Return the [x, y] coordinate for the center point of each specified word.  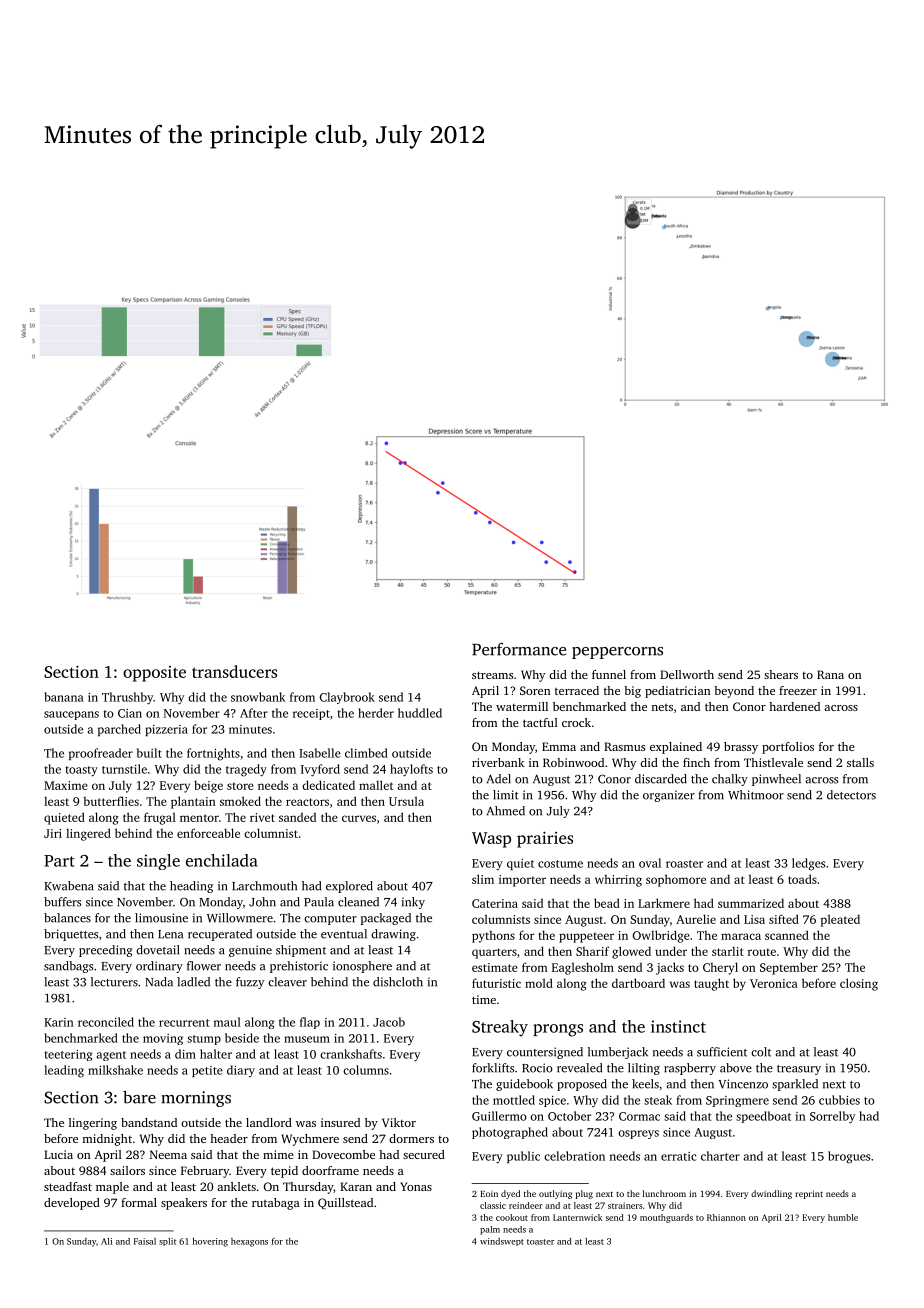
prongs [558, 1030]
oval [650, 863]
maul [227, 1022]
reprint [809, 1194]
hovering [210, 1242]
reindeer [526, 1205]
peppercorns [617, 653]
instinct [678, 1026]
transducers [234, 671]
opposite [154, 674]
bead [607, 903]
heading [191, 887]
